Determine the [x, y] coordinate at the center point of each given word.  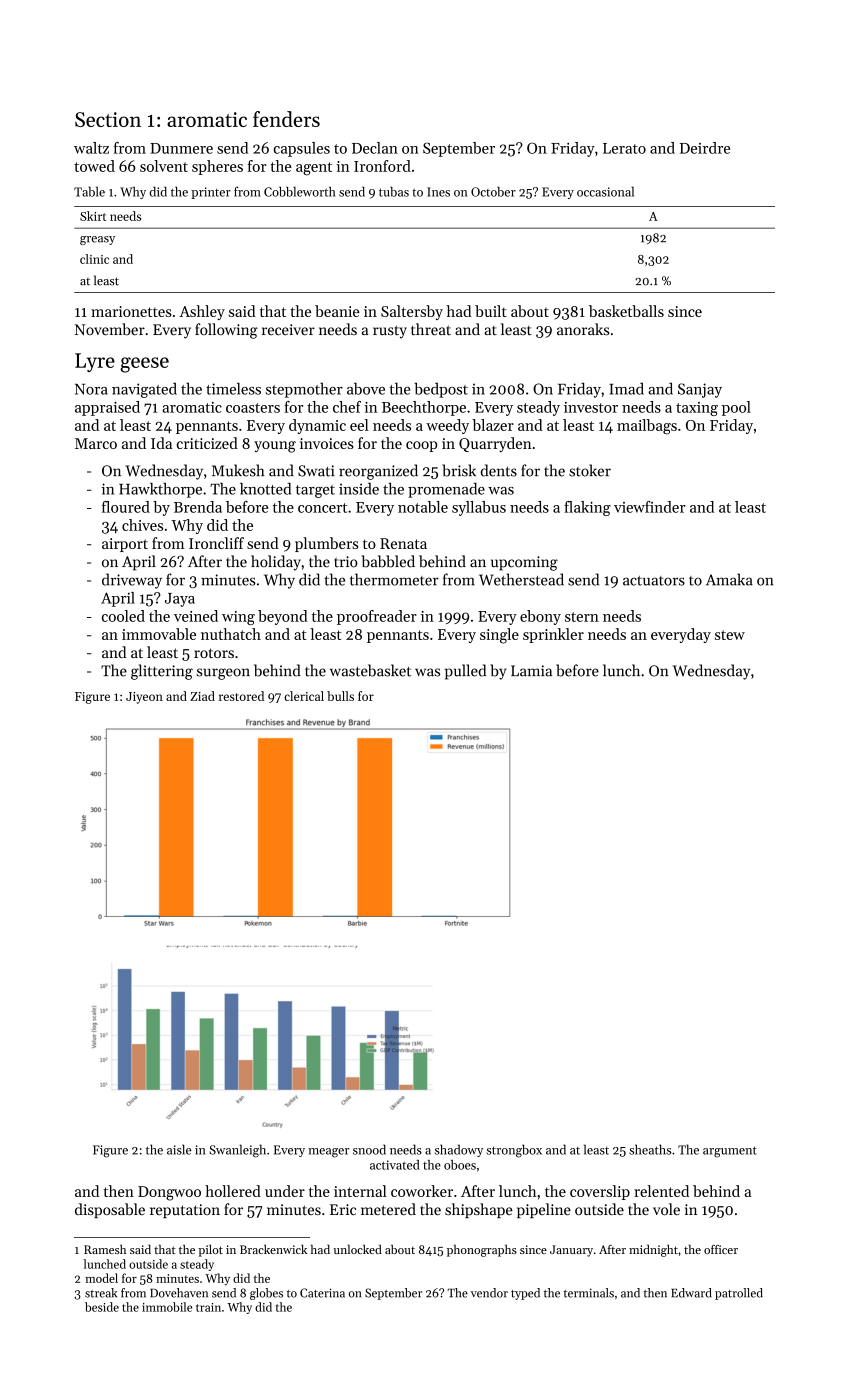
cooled [123, 616]
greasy [97, 240]
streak [101, 1293]
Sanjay [700, 390]
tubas [394, 191]
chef [347, 407]
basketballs [626, 311]
